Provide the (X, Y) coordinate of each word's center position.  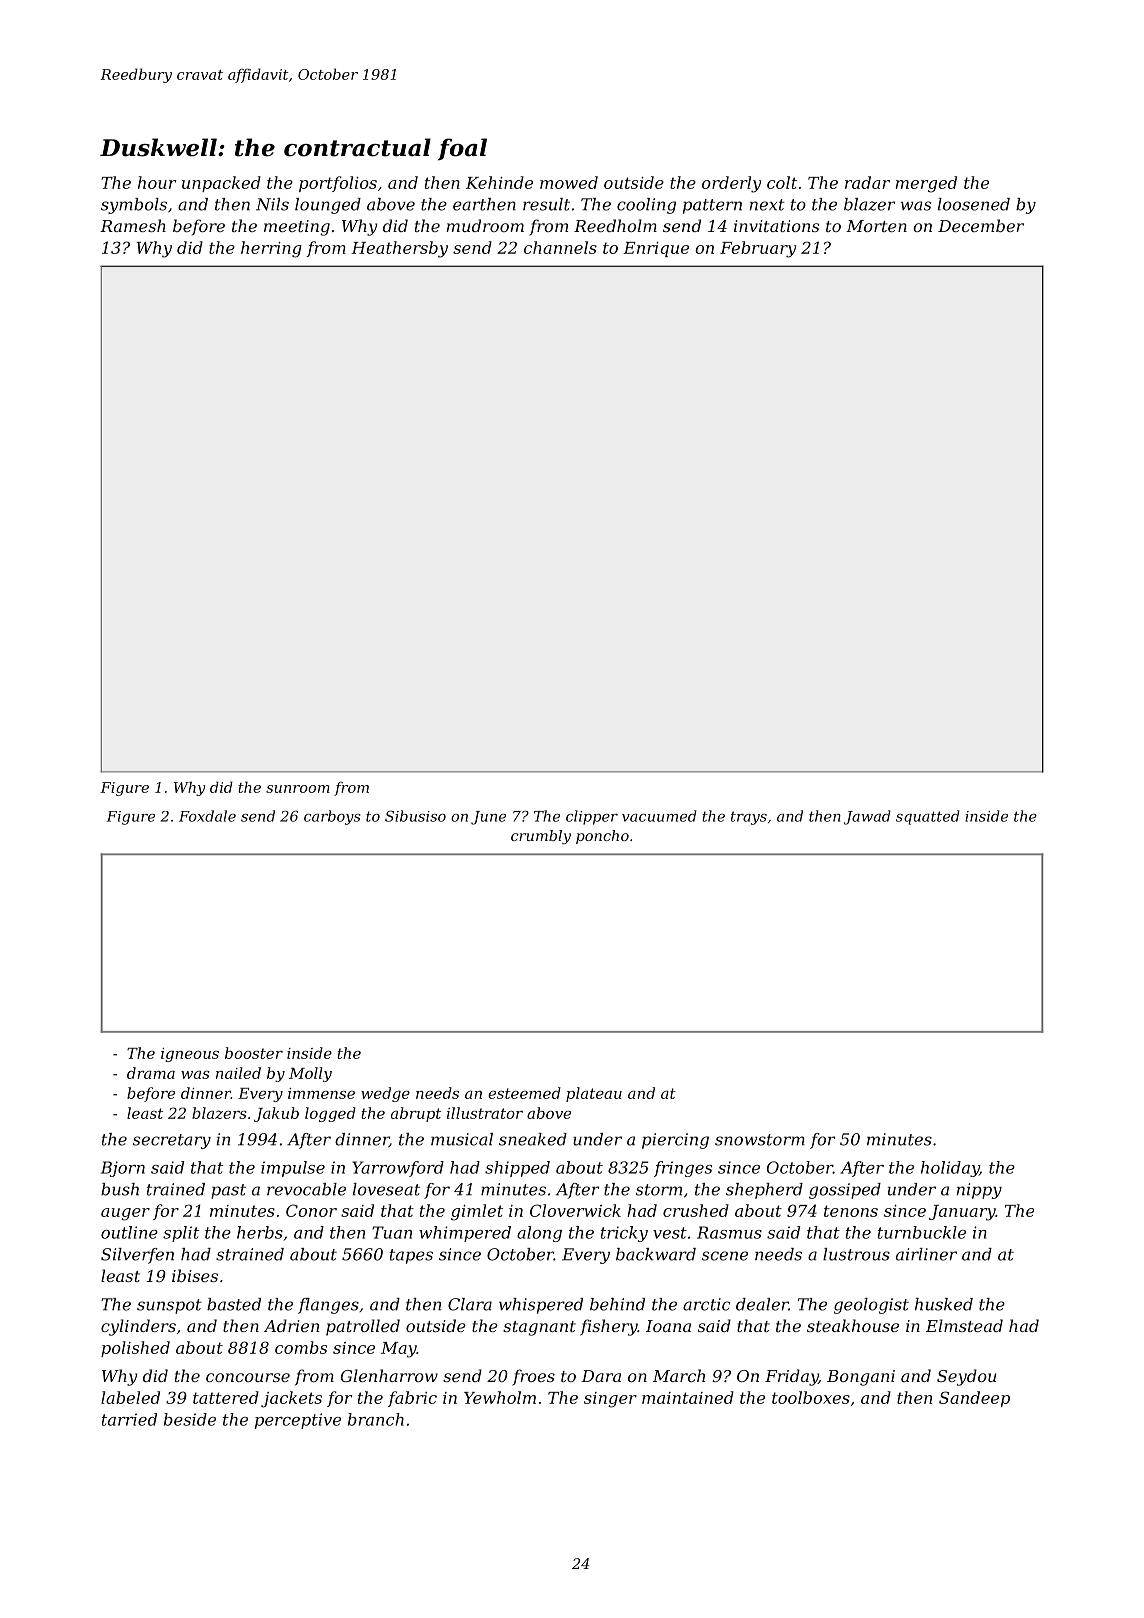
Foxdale (207, 816)
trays (749, 818)
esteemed (524, 1093)
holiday (950, 1169)
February (758, 249)
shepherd (764, 1191)
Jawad (867, 817)
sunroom (298, 789)
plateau (594, 1094)
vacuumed (659, 816)
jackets (291, 1399)
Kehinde (499, 182)
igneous (190, 1055)
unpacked (221, 184)
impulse (293, 1169)
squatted (928, 817)
